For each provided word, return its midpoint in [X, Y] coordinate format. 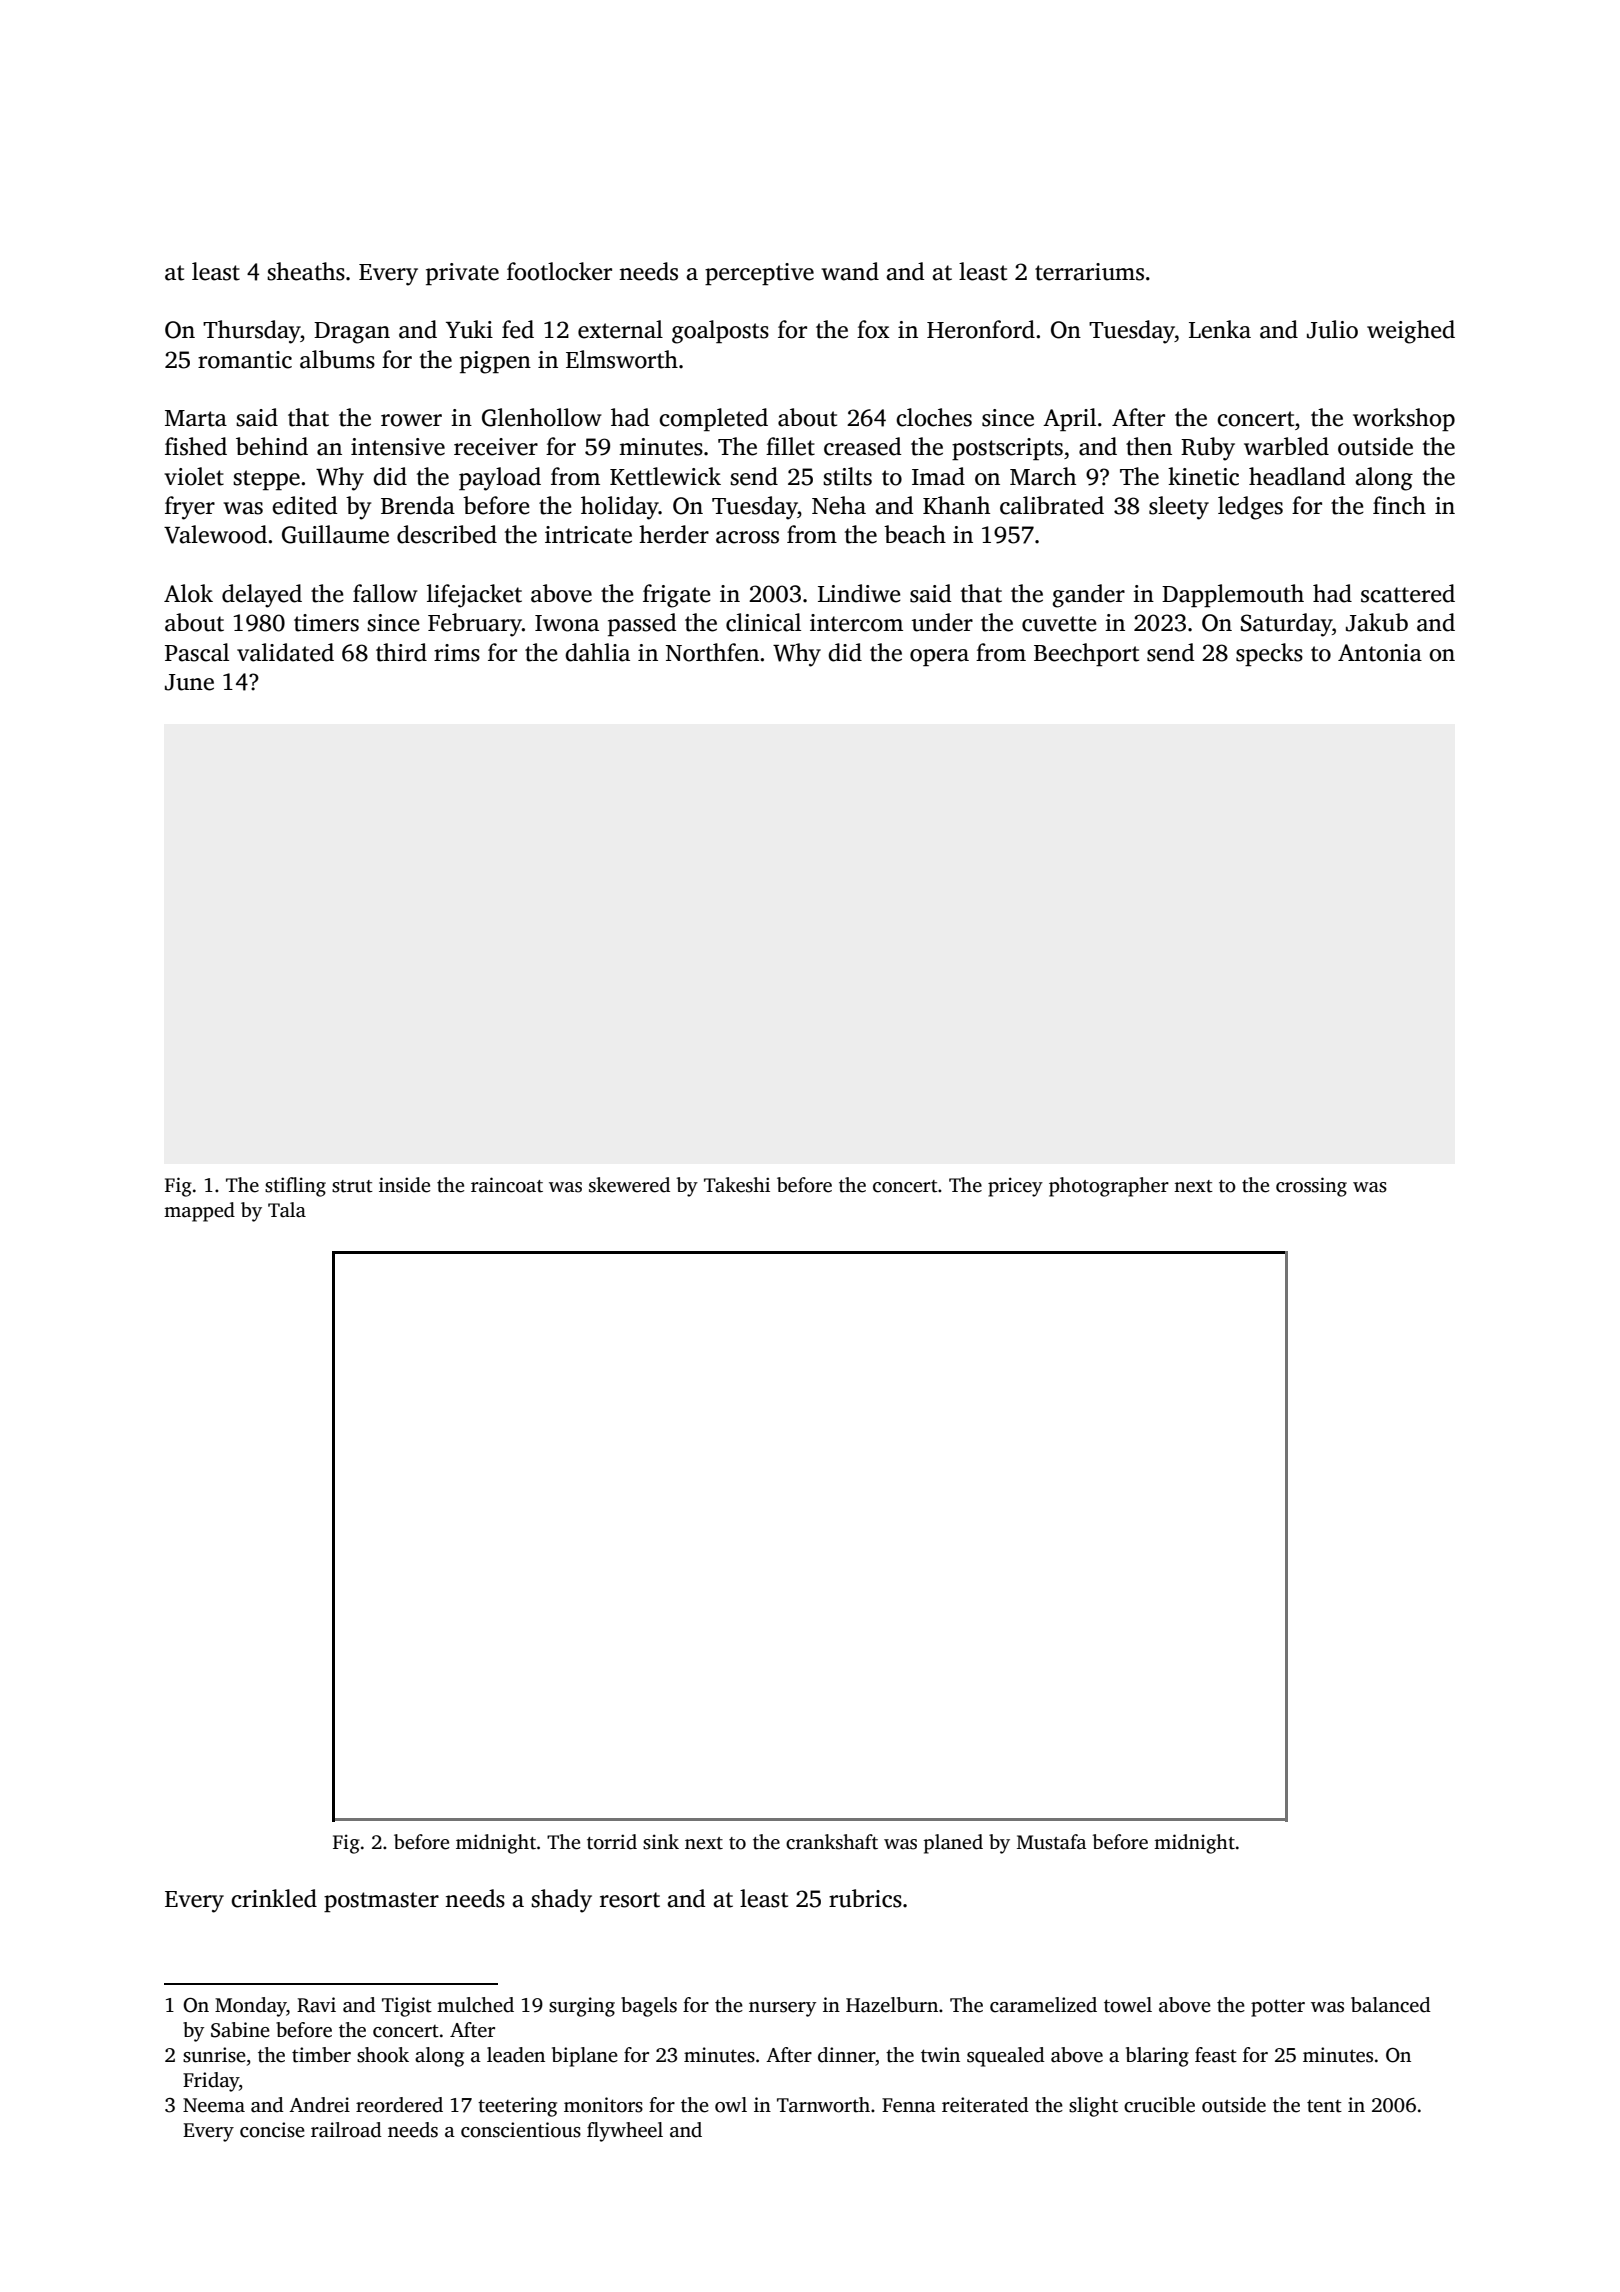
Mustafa [1051, 1842]
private [462, 274]
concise [272, 2130]
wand [850, 271]
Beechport [1086, 654]
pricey [1015, 1187]
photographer [1109, 1187]
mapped [199, 1212]
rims [457, 653]
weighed [1411, 332]
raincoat [507, 1185]
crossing [1311, 1187]
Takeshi [737, 1185]
